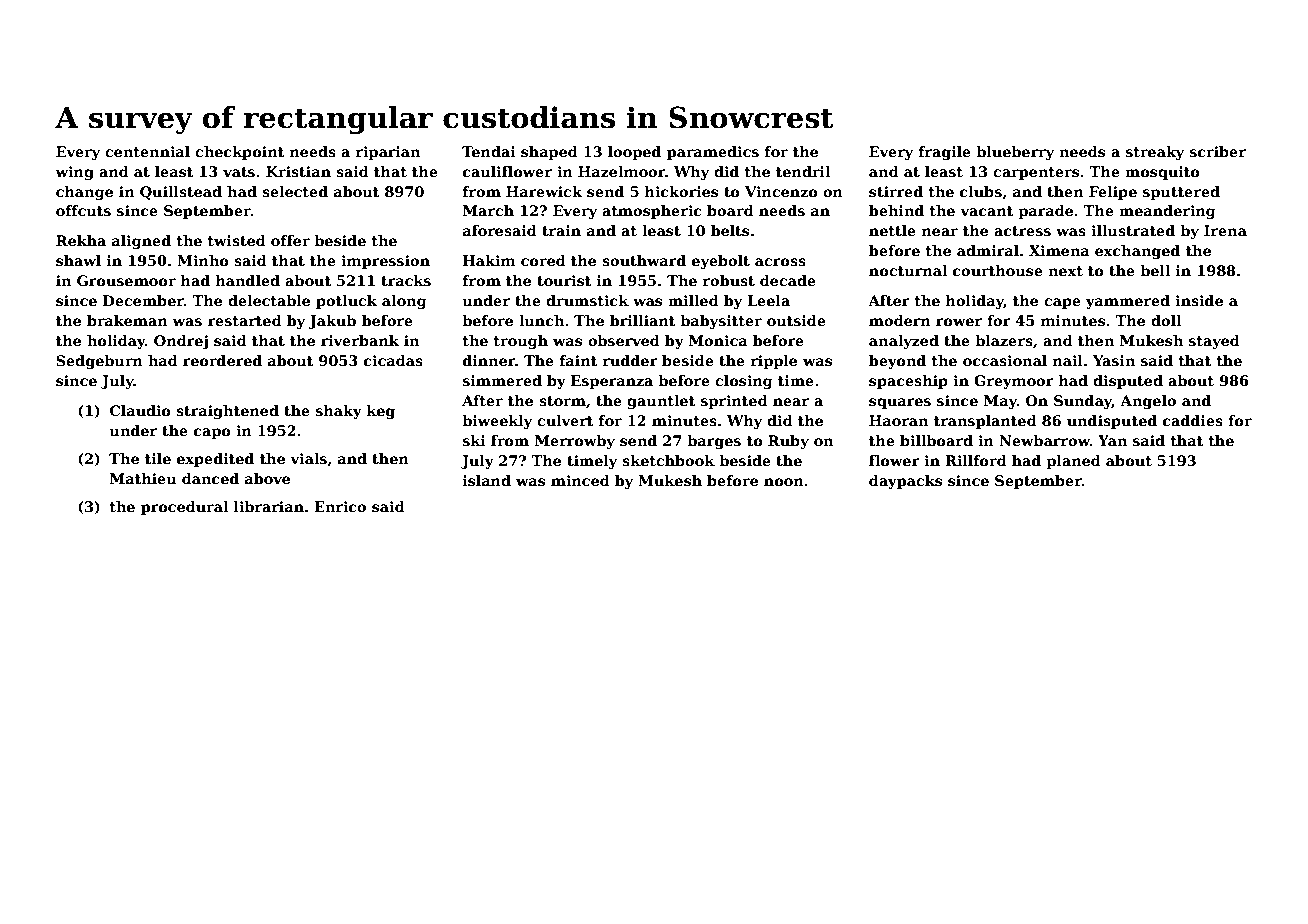  What do you see at coordinates (127, 320) in the document?
I see `brakeman` at bounding box center [127, 320].
